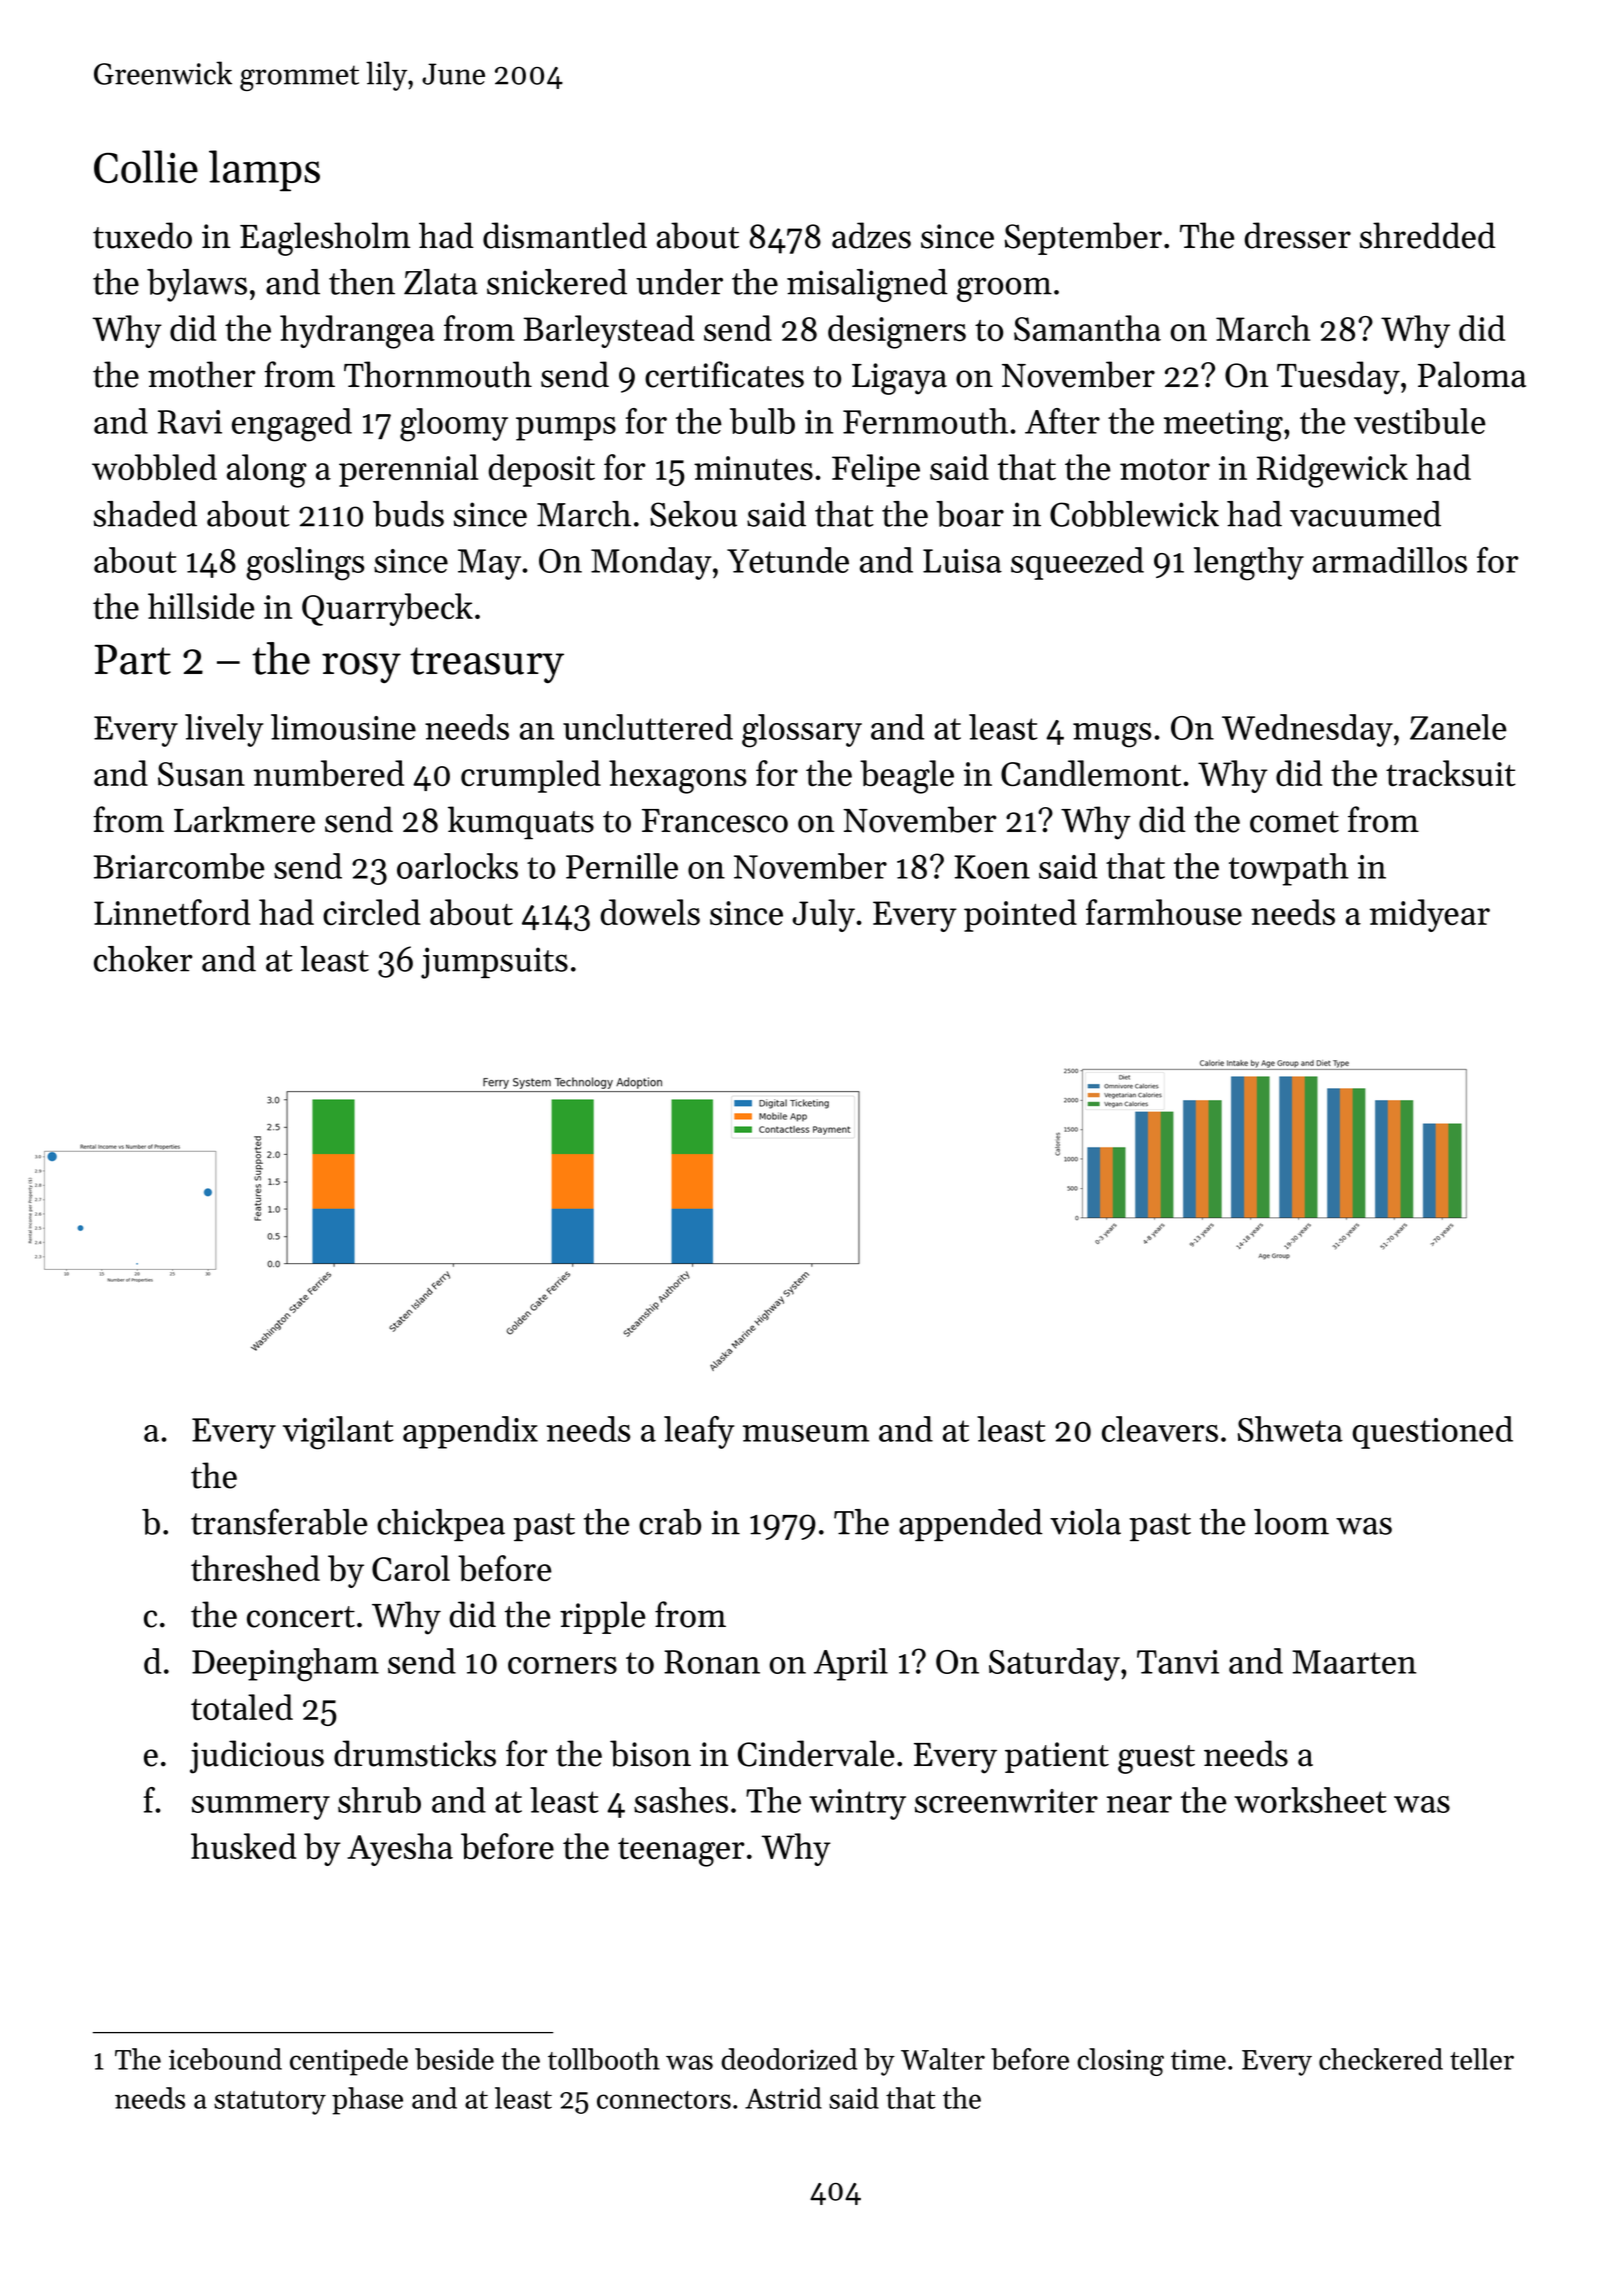 This document has height=2292, width=1620. Describe the element at coordinates (143, 959) in the document. I see `choker` at that location.
